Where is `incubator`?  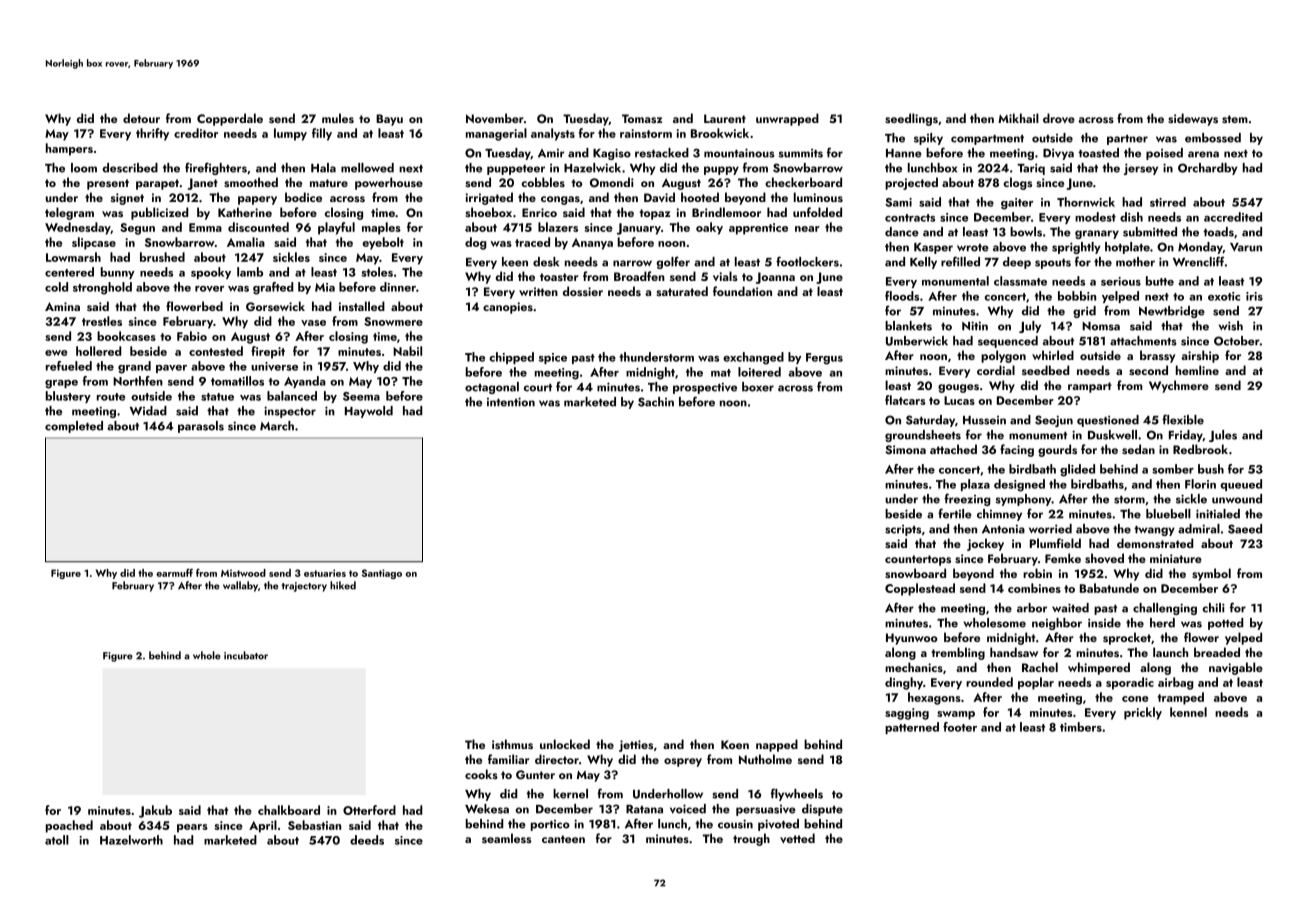 incubator is located at coordinates (246, 655).
